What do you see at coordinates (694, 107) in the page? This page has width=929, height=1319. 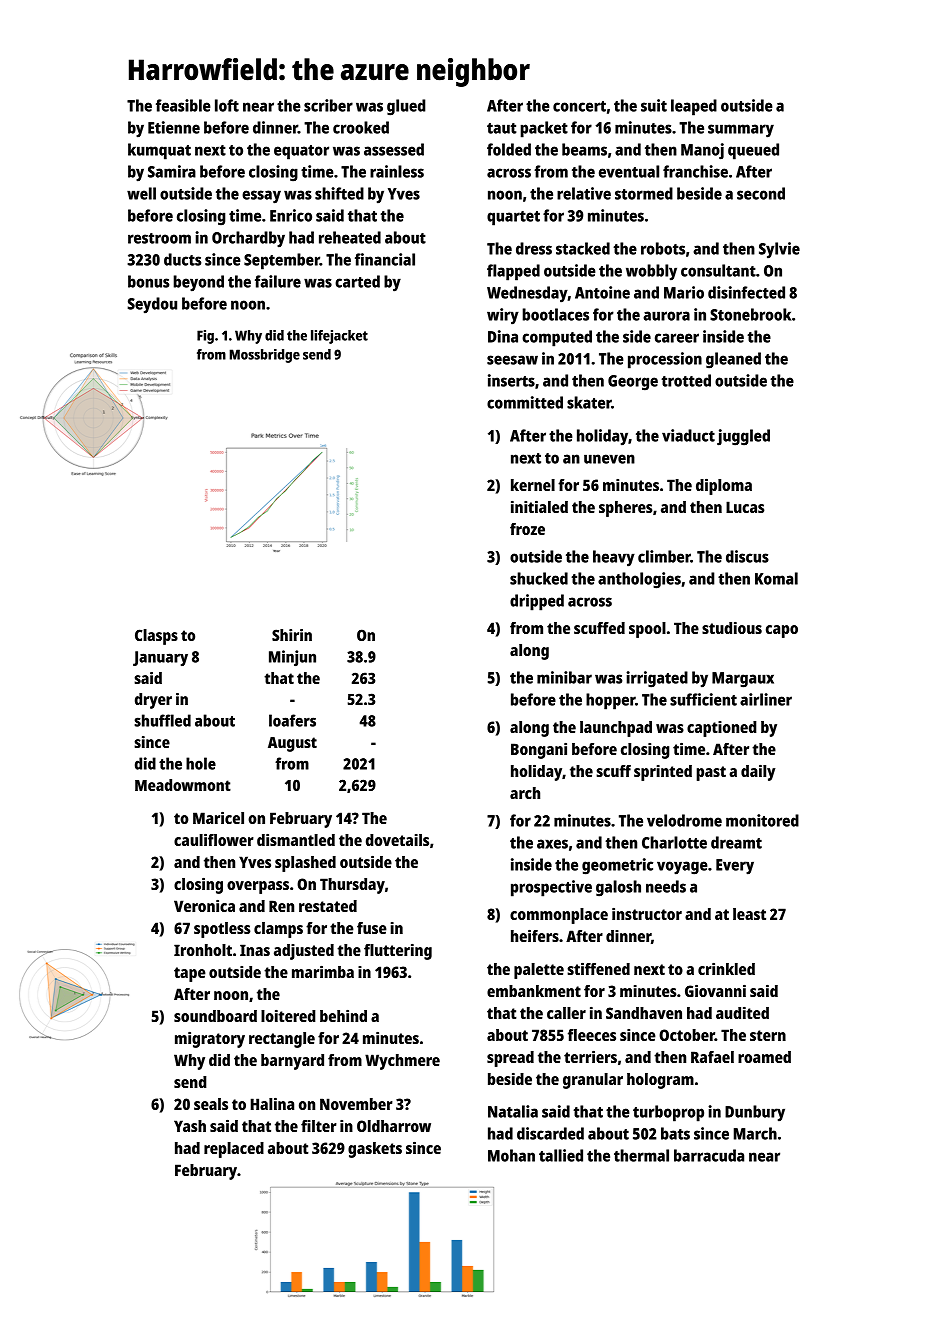 I see `leaped` at bounding box center [694, 107].
